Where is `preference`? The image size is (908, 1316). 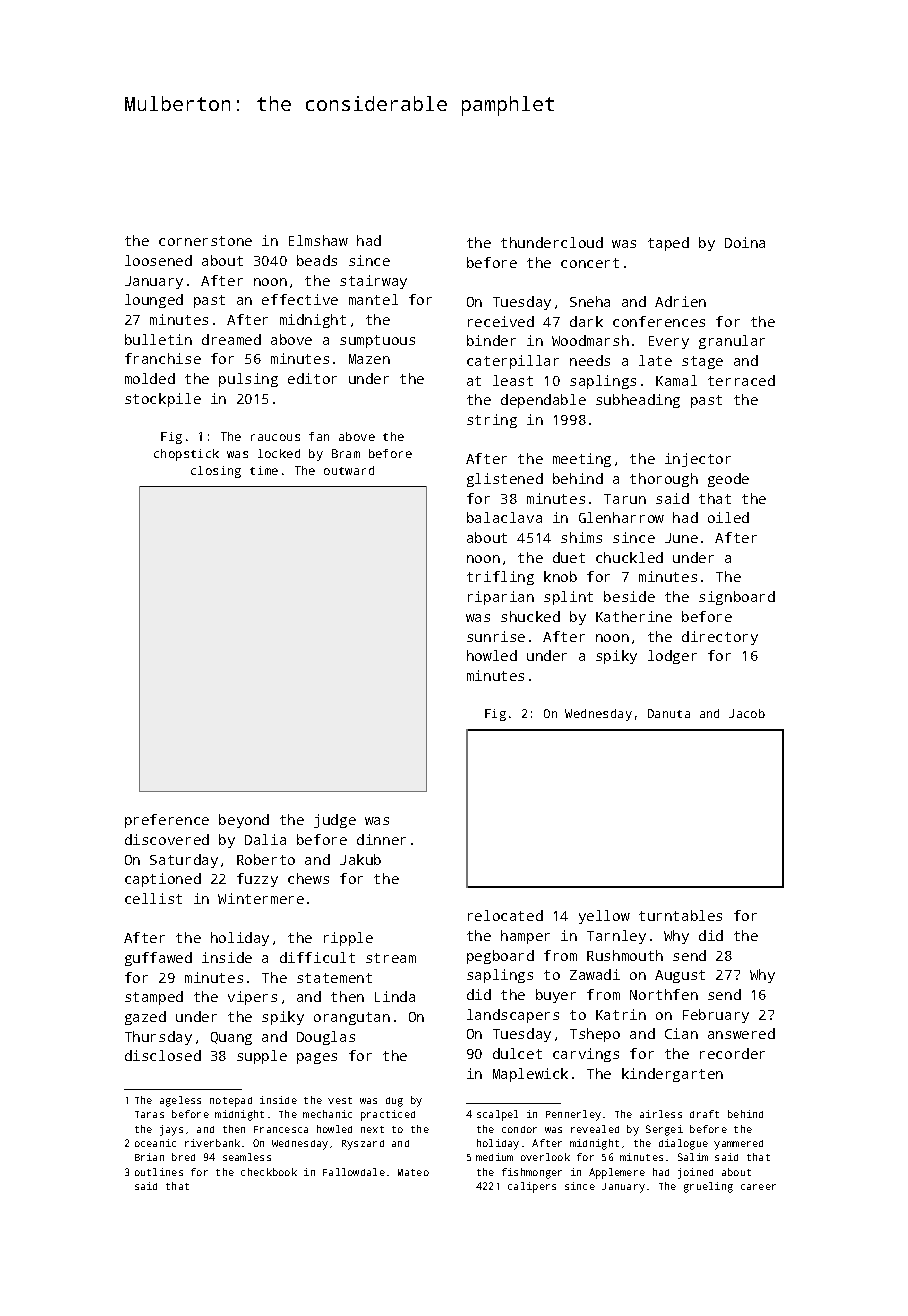
preference is located at coordinates (167, 821).
